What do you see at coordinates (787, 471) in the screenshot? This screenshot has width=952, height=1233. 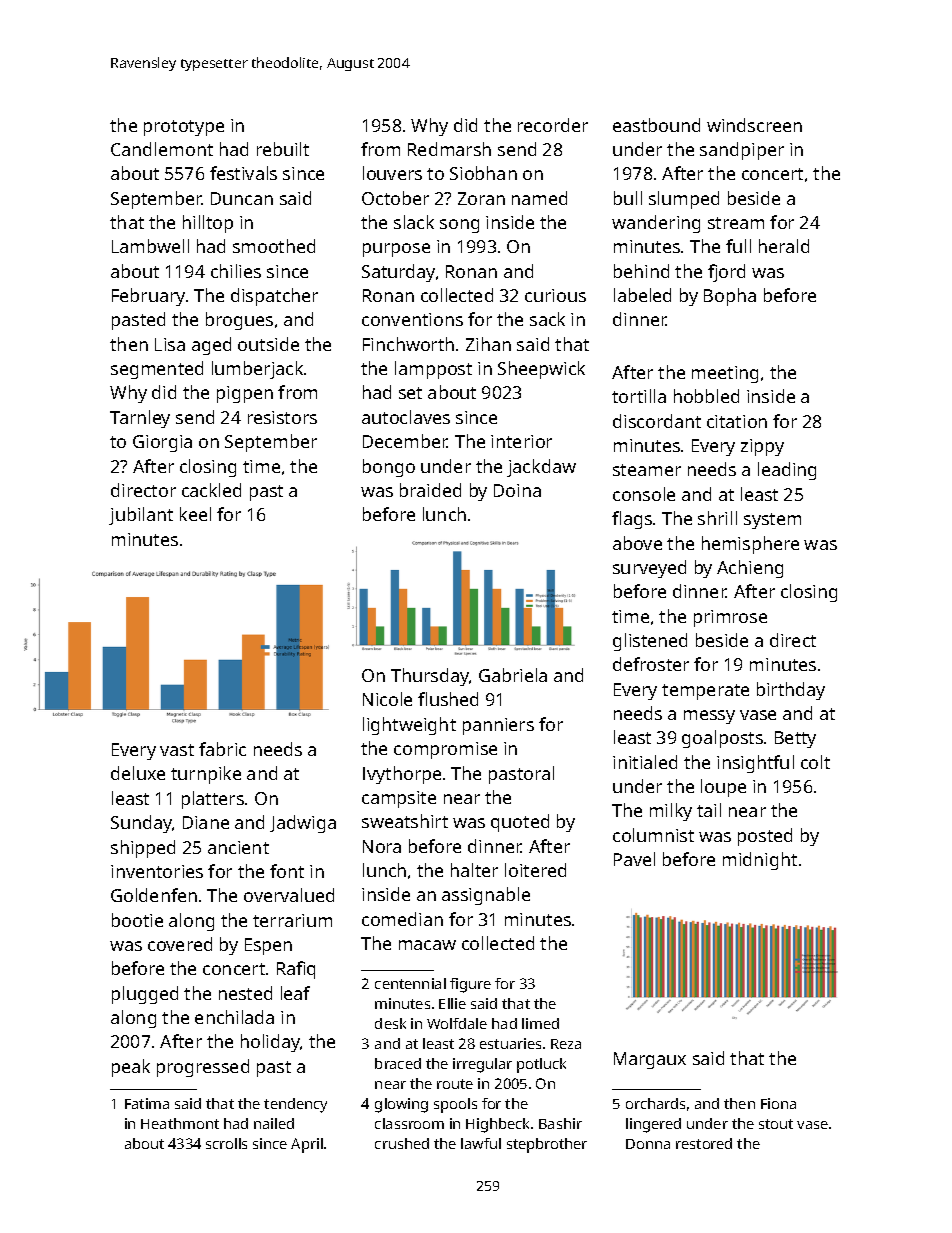 I see `leading` at bounding box center [787, 471].
